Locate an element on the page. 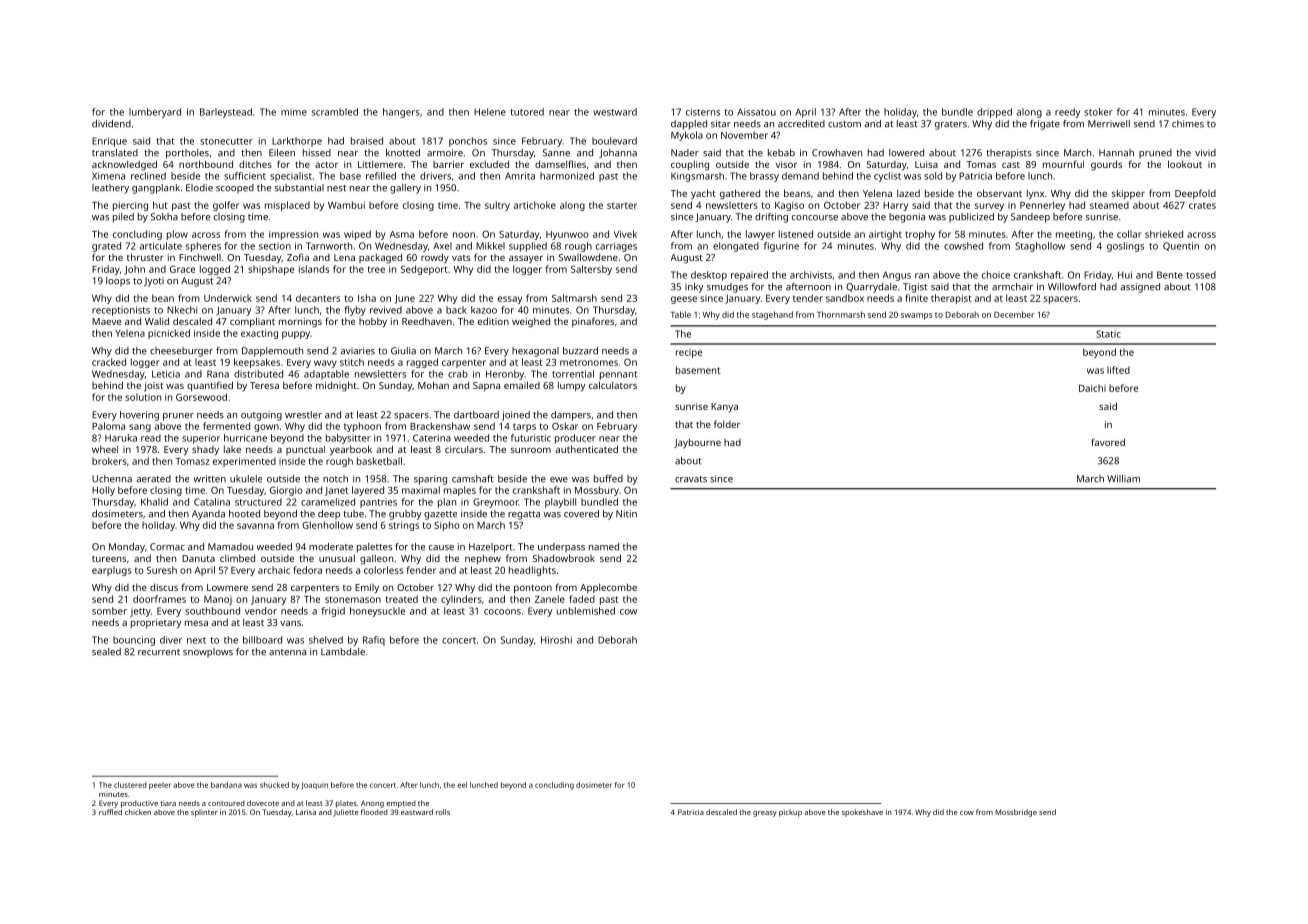 Image resolution: width=1308 pixels, height=924 pixels. galleon is located at coordinates (376, 559).
